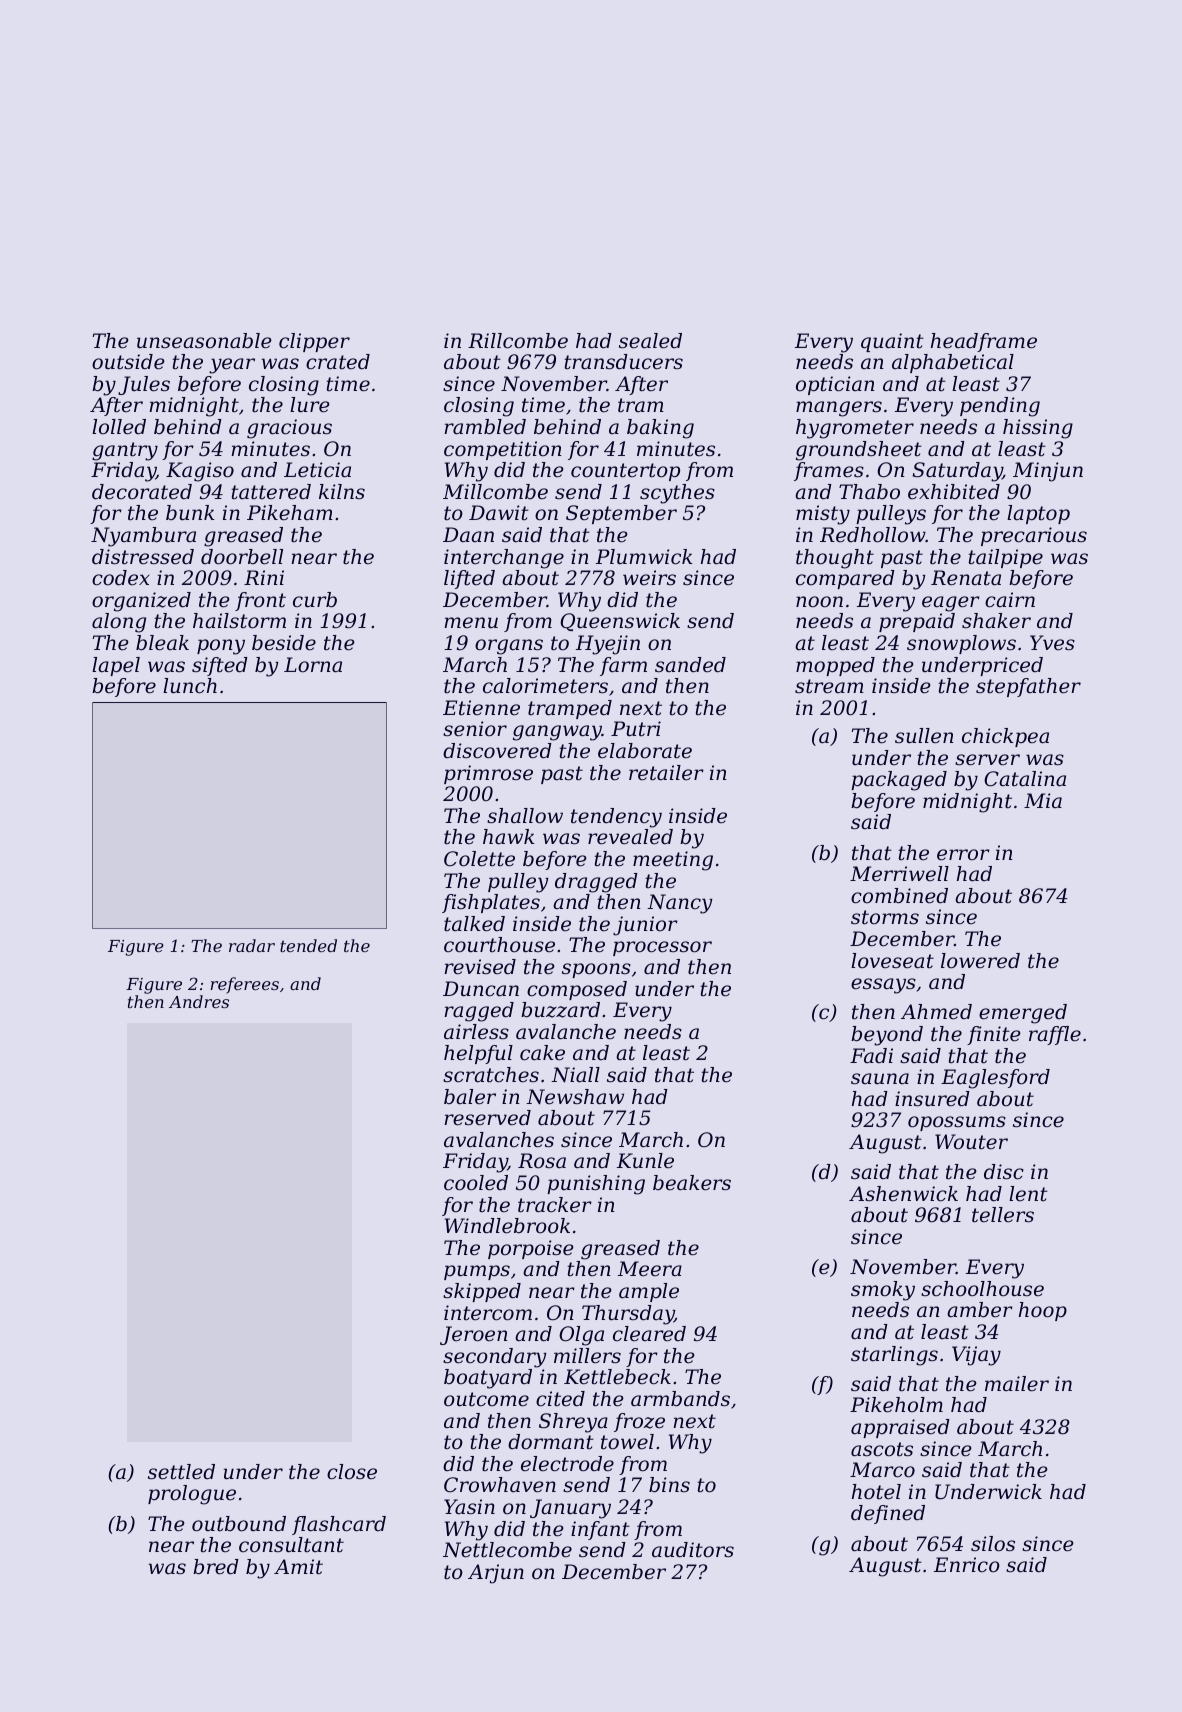  Describe the element at coordinates (557, 733) in the screenshot. I see `gangway` at that location.
